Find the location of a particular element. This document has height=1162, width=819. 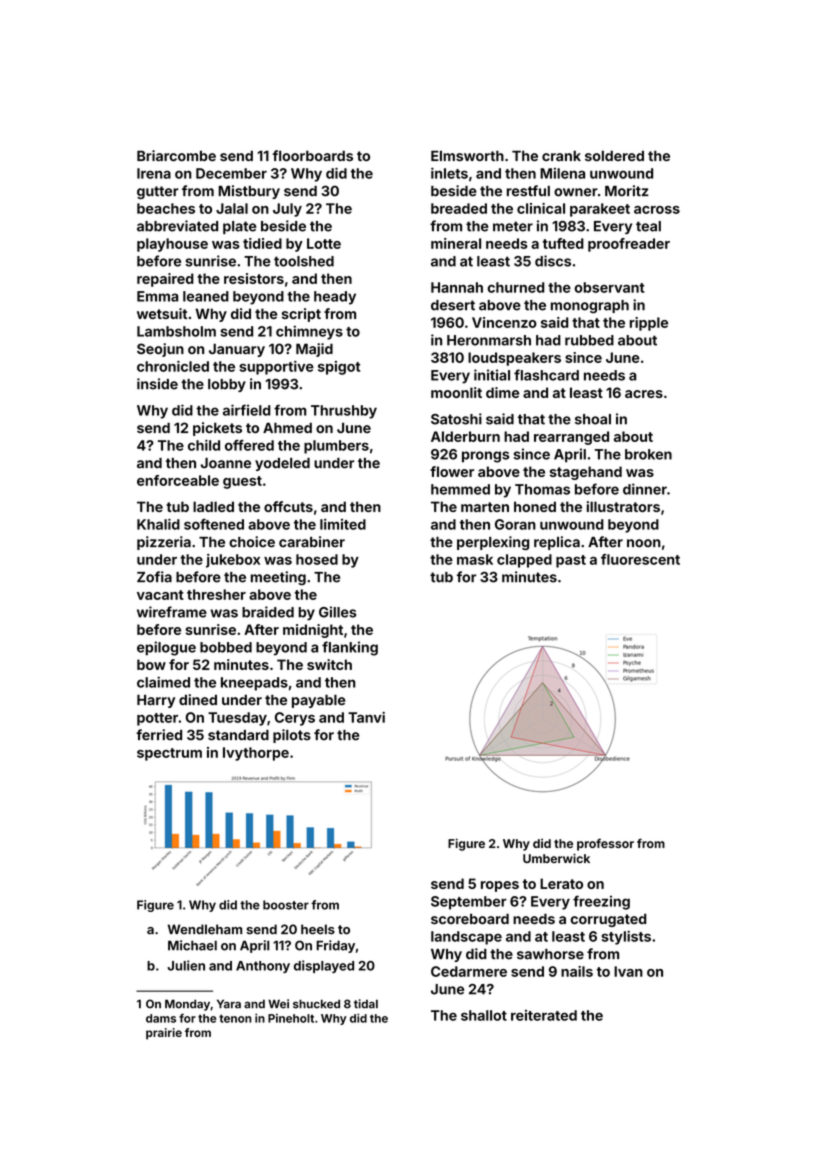

Elmsworth is located at coordinates (467, 155).
